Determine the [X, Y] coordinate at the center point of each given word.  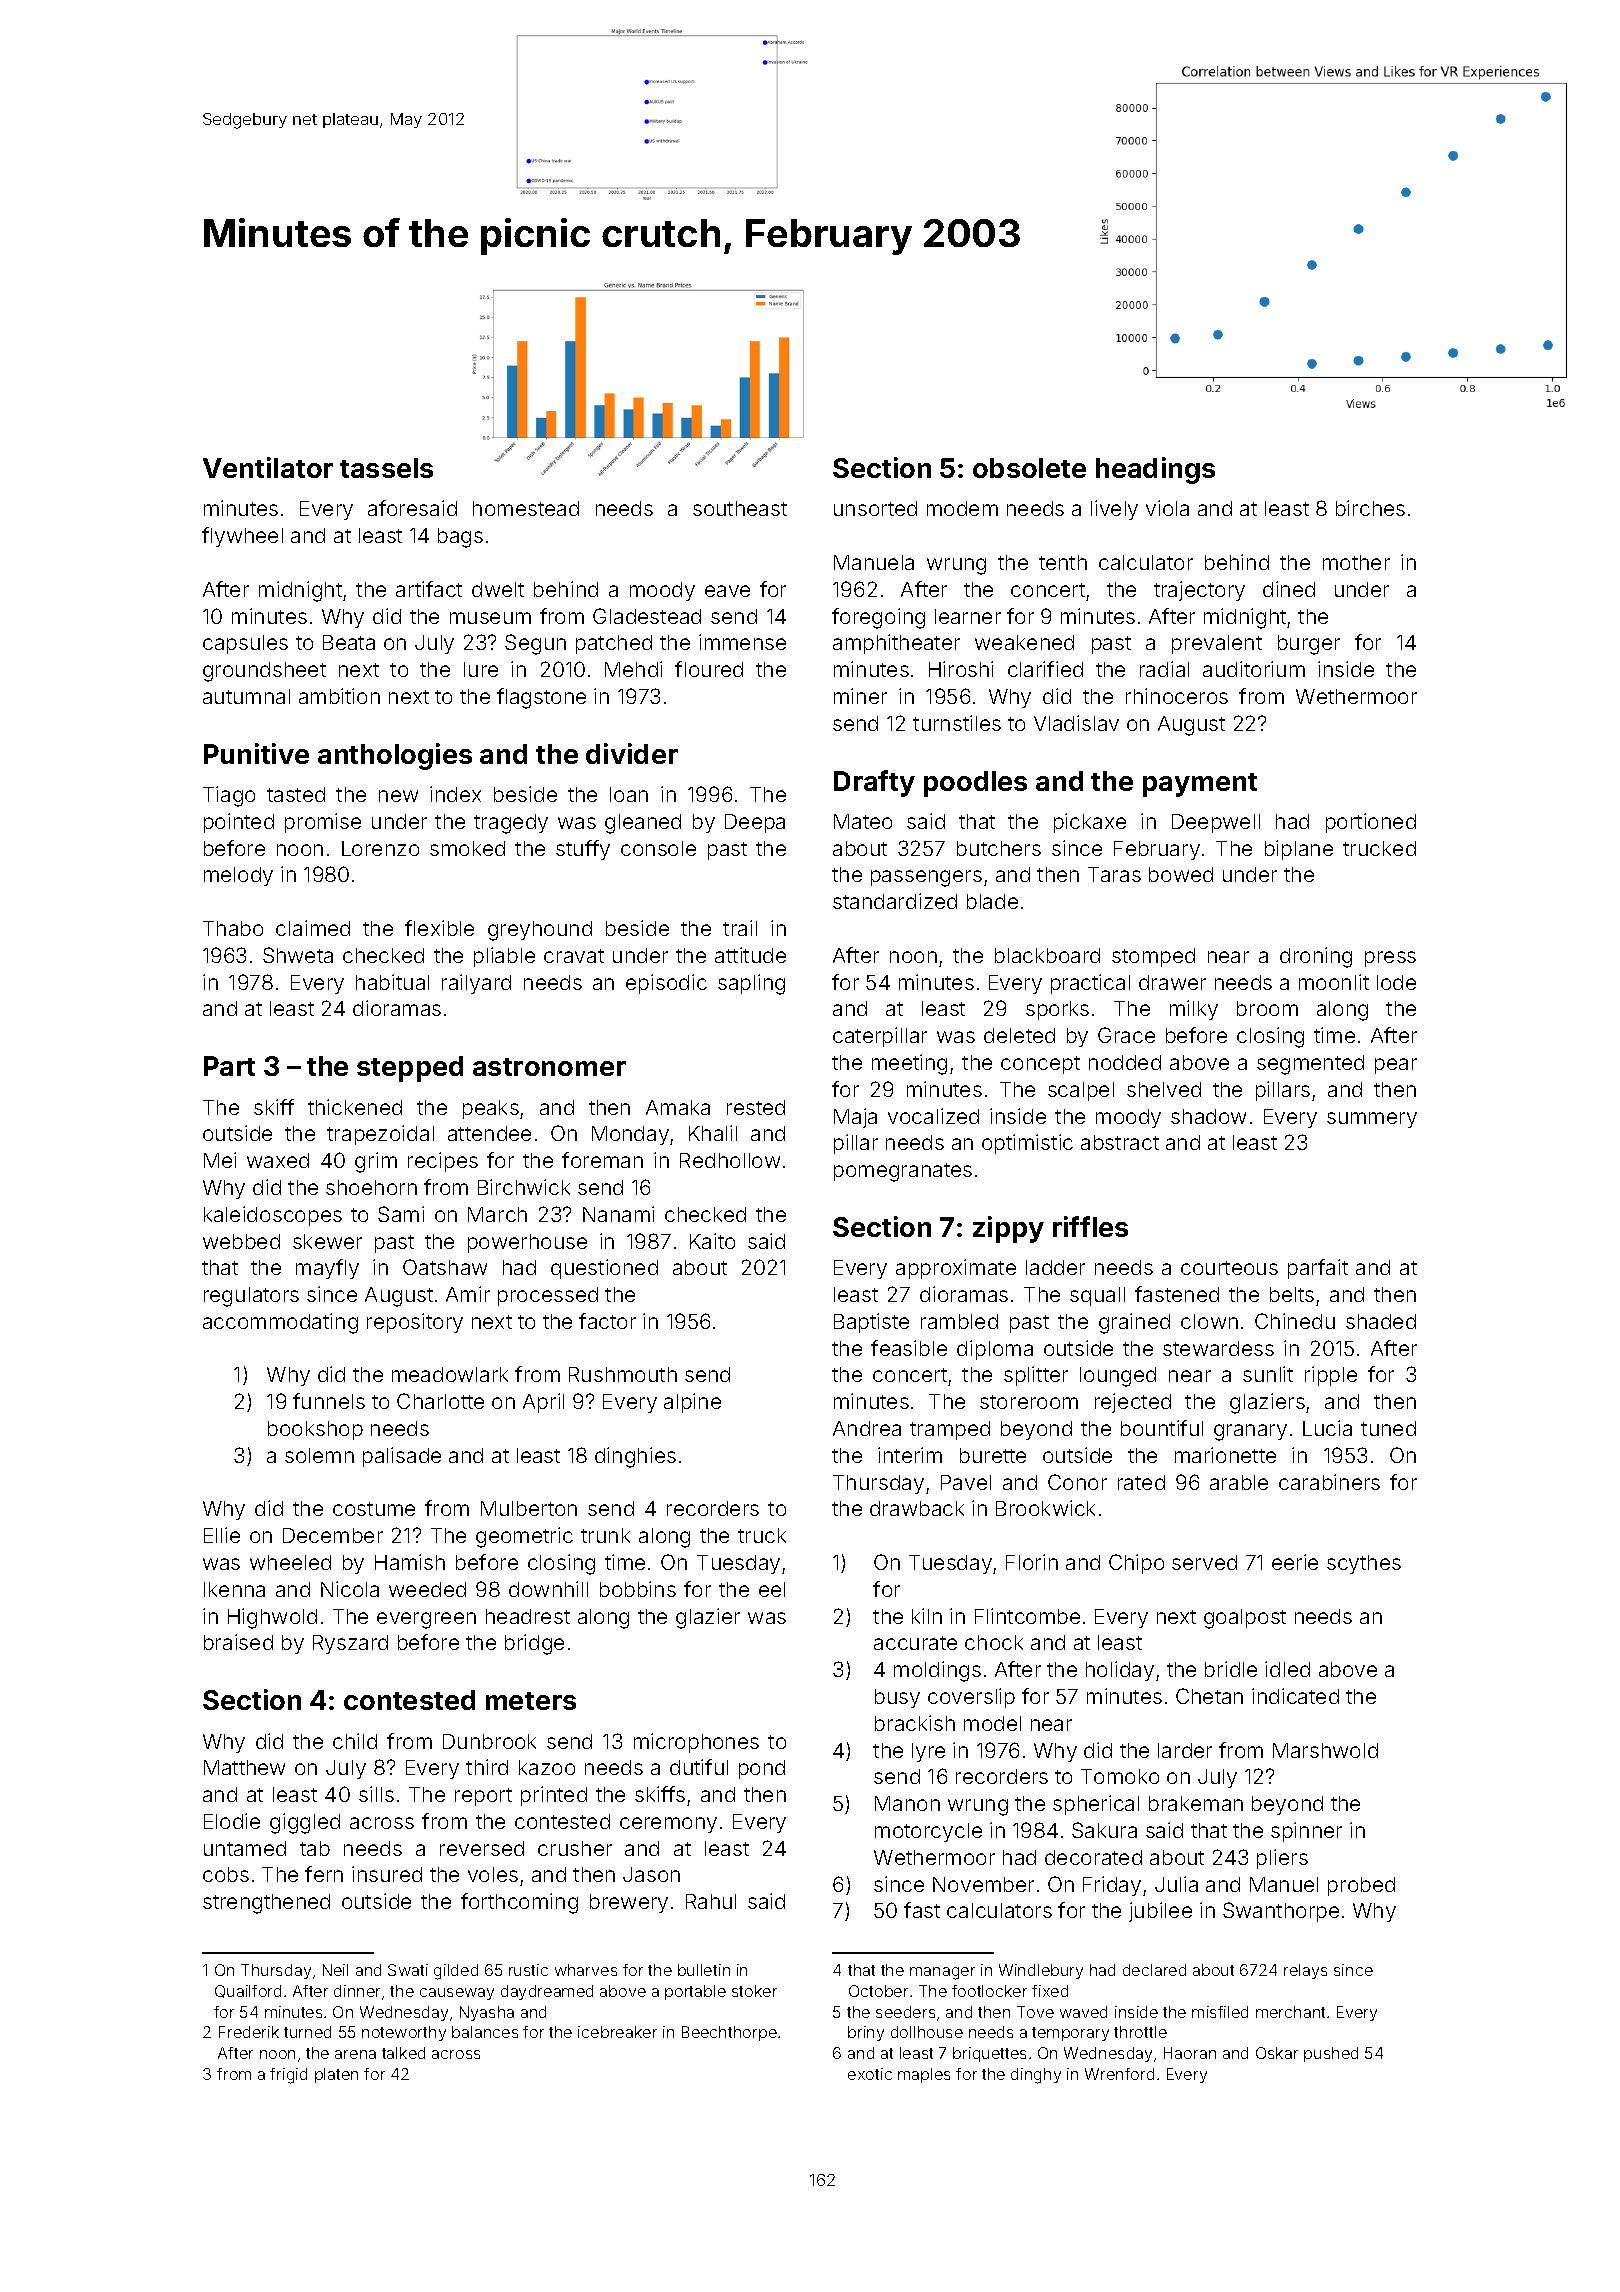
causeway [457, 1994]
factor [607, 1321]
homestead [526, 508]
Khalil [713, 1133]
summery [1372, 1120]
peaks [491, 1109]
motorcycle [928, 1832]
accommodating [280, 1323]
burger [1309, 645]
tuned [1388, 1428]
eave [727, 591]
